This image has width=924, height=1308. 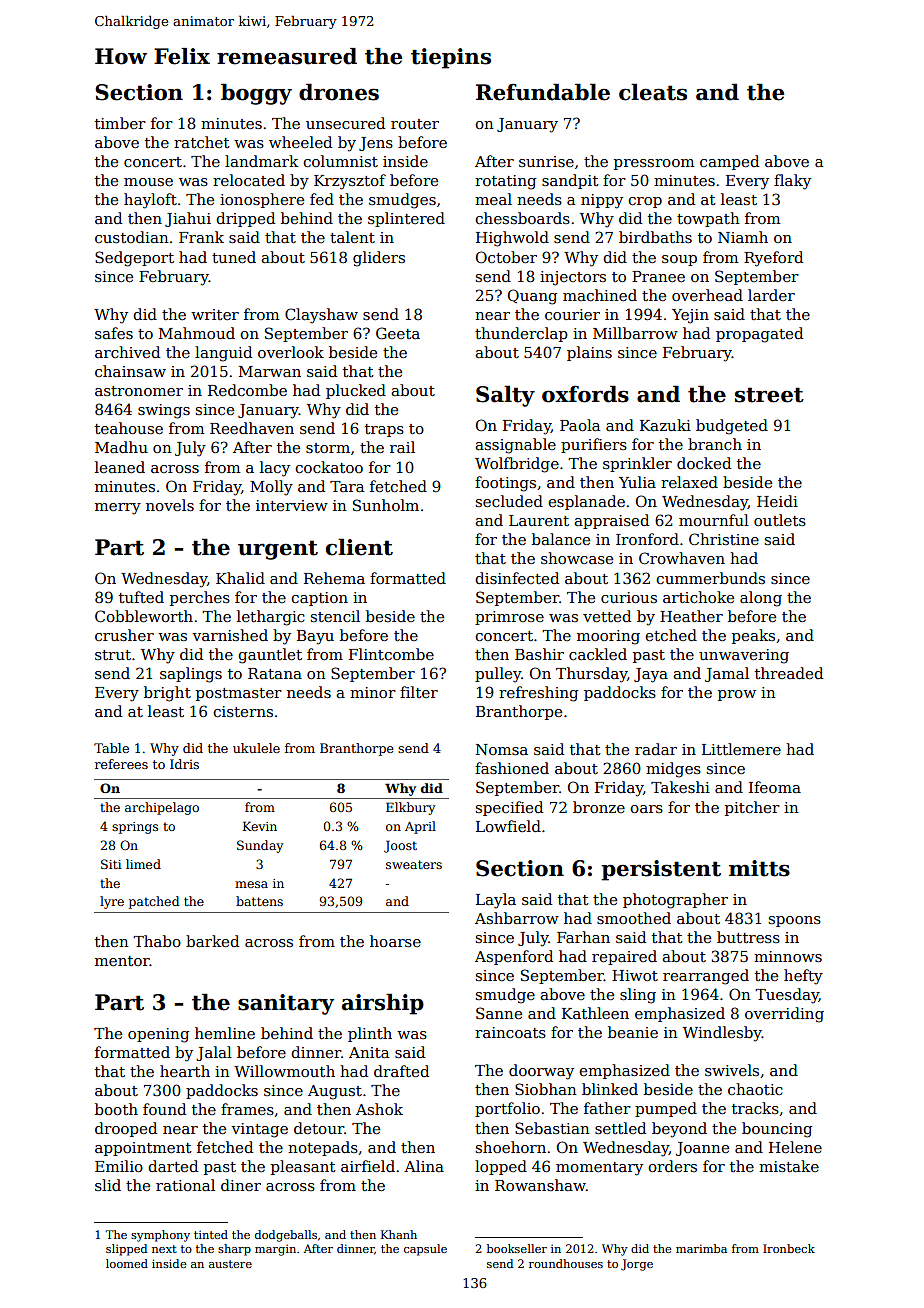 I want to click on Sanne, so click(x=499, y=1013).
